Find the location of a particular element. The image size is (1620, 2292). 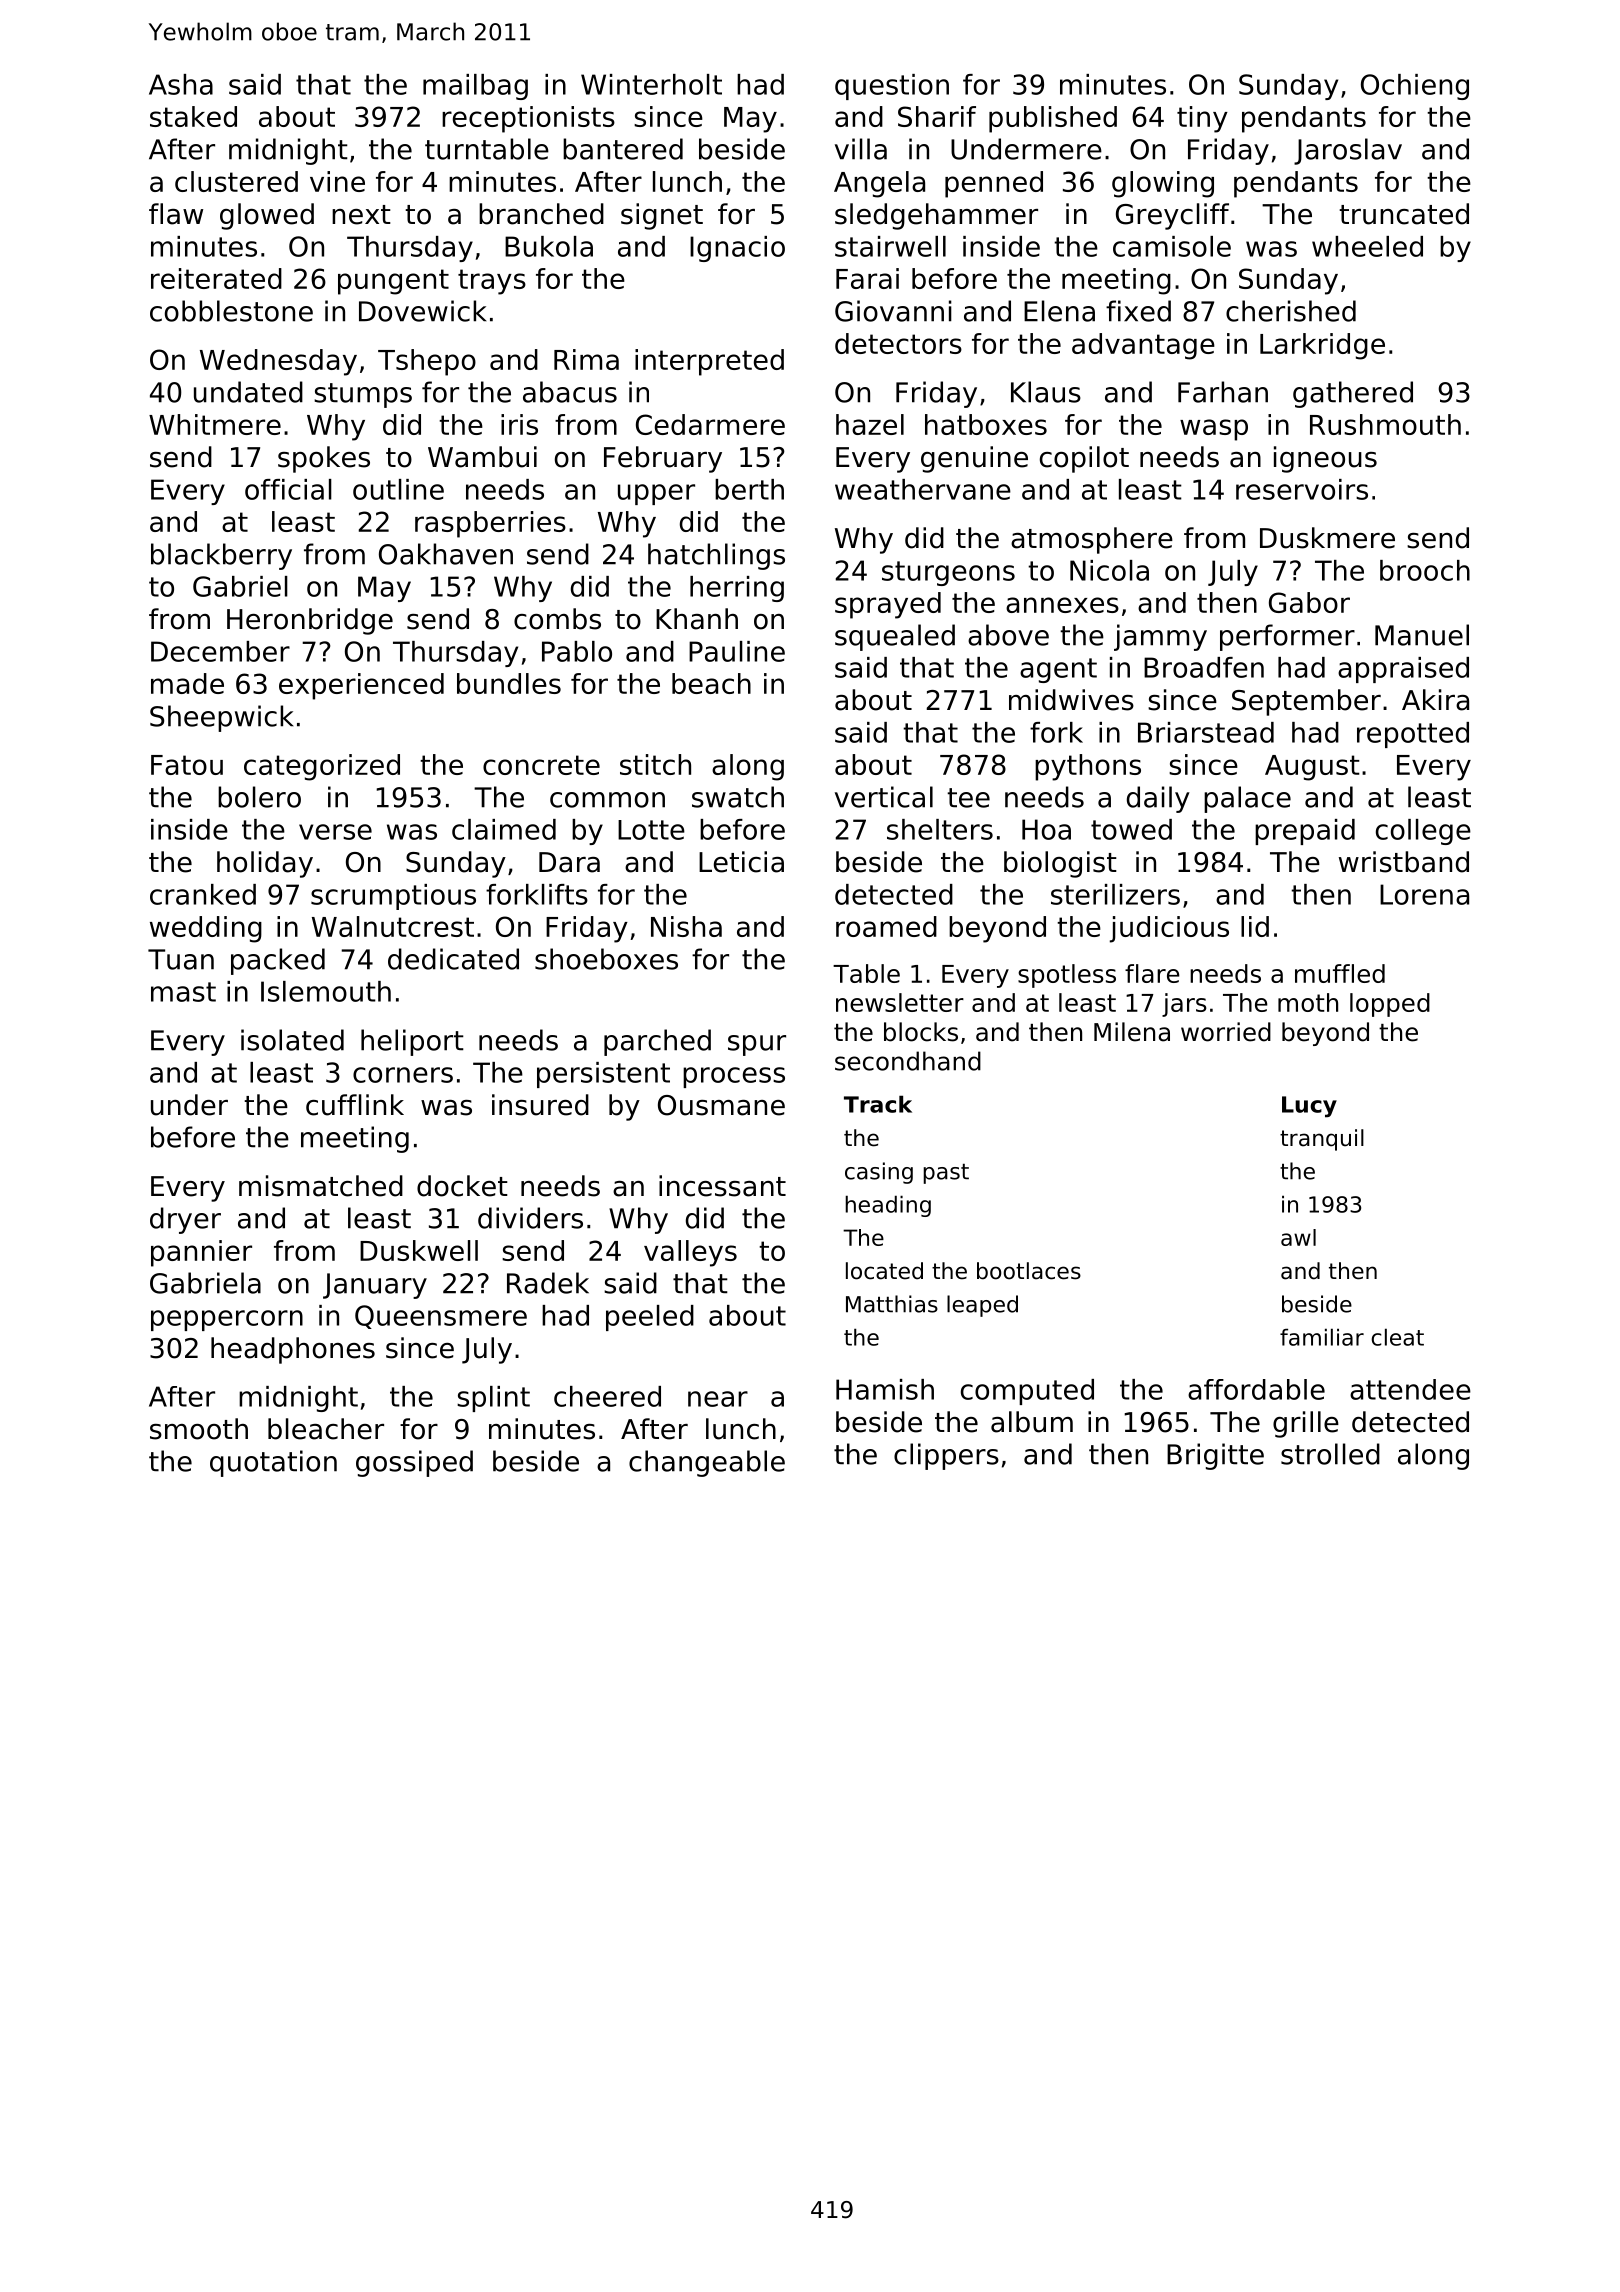

Brigitte is located at coordinates (1215, 1456).
